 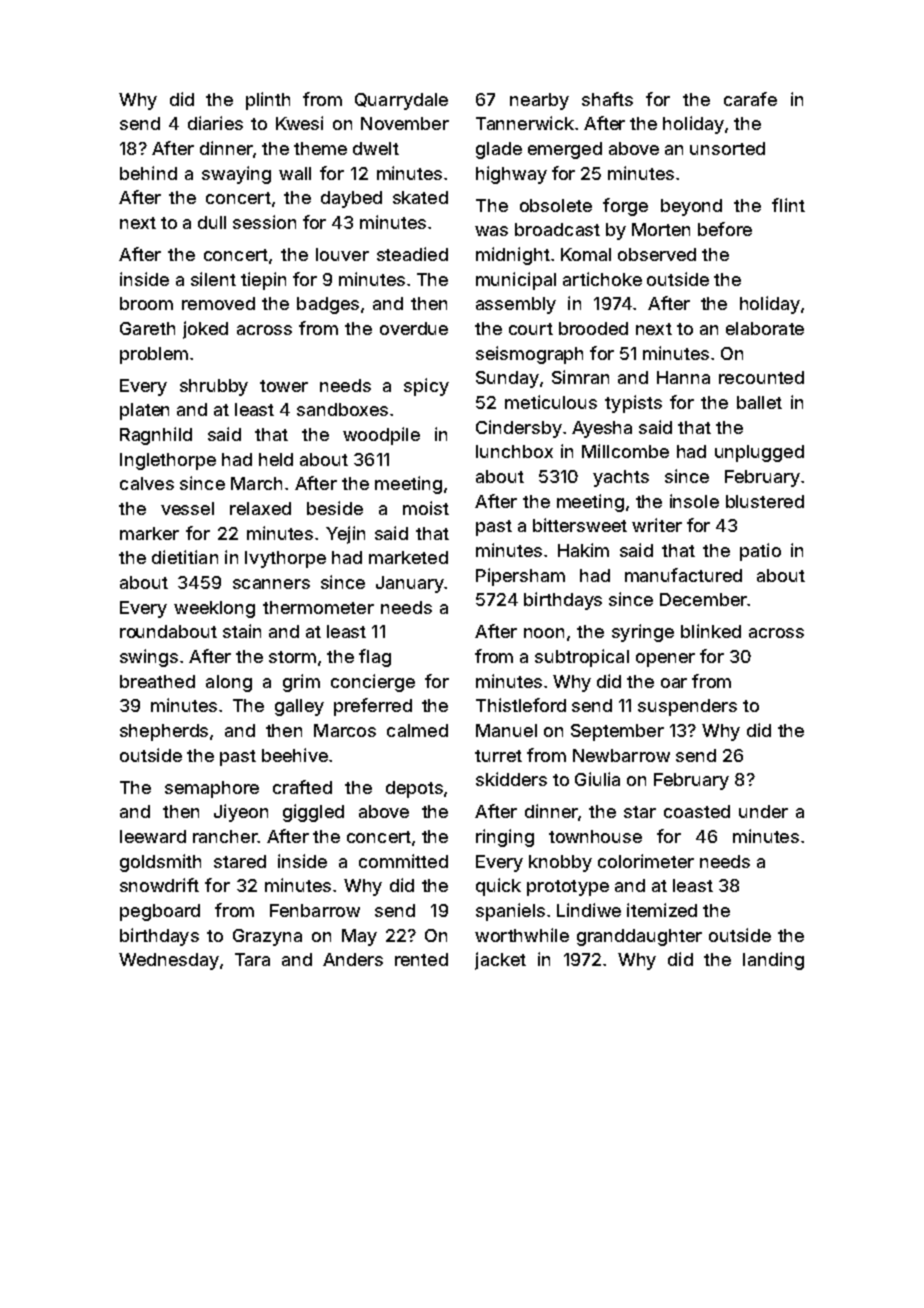 I want to click on opener, so click(x=665, y=660).
